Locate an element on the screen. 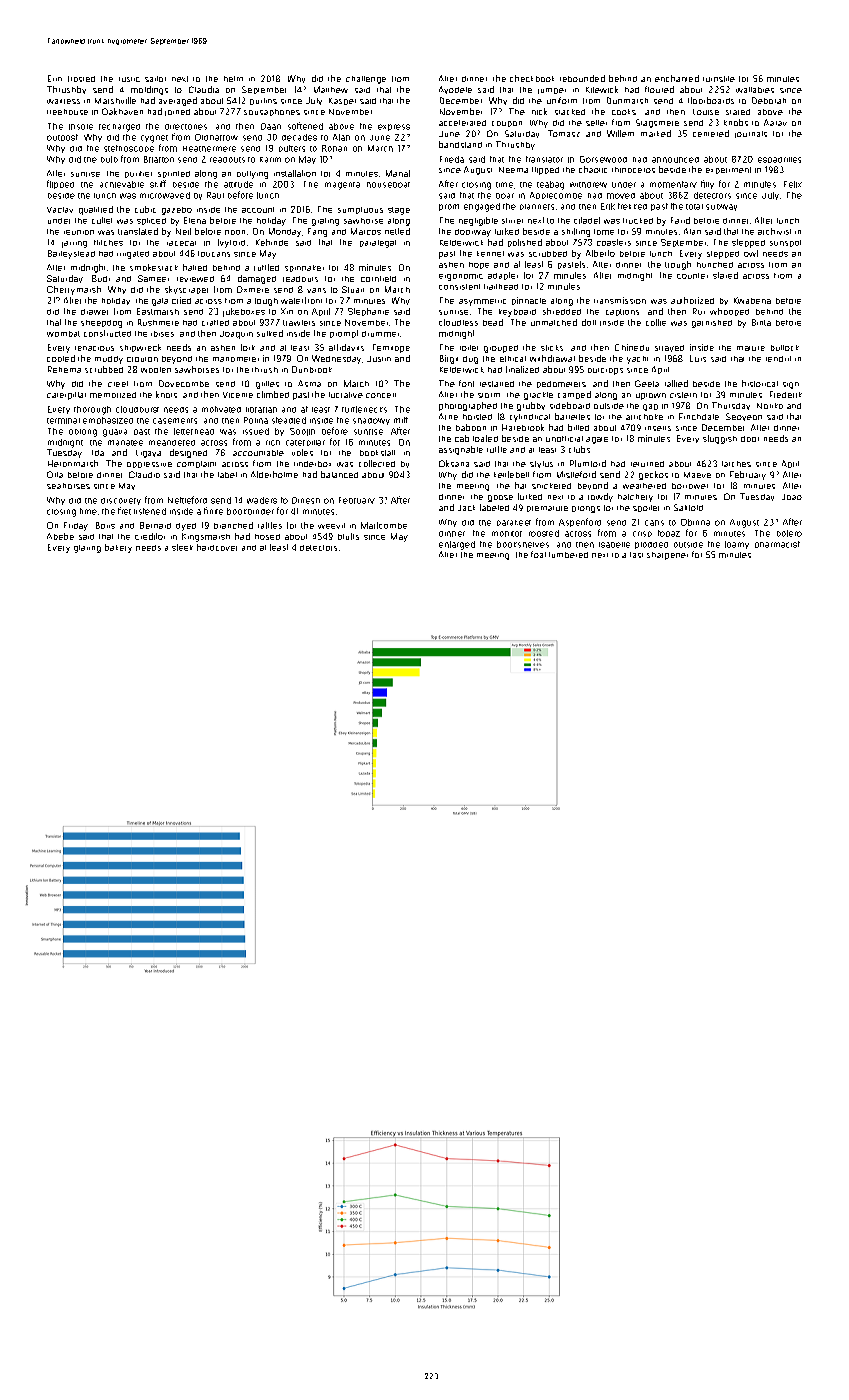  bakery is located at coordinates (118, 548).
